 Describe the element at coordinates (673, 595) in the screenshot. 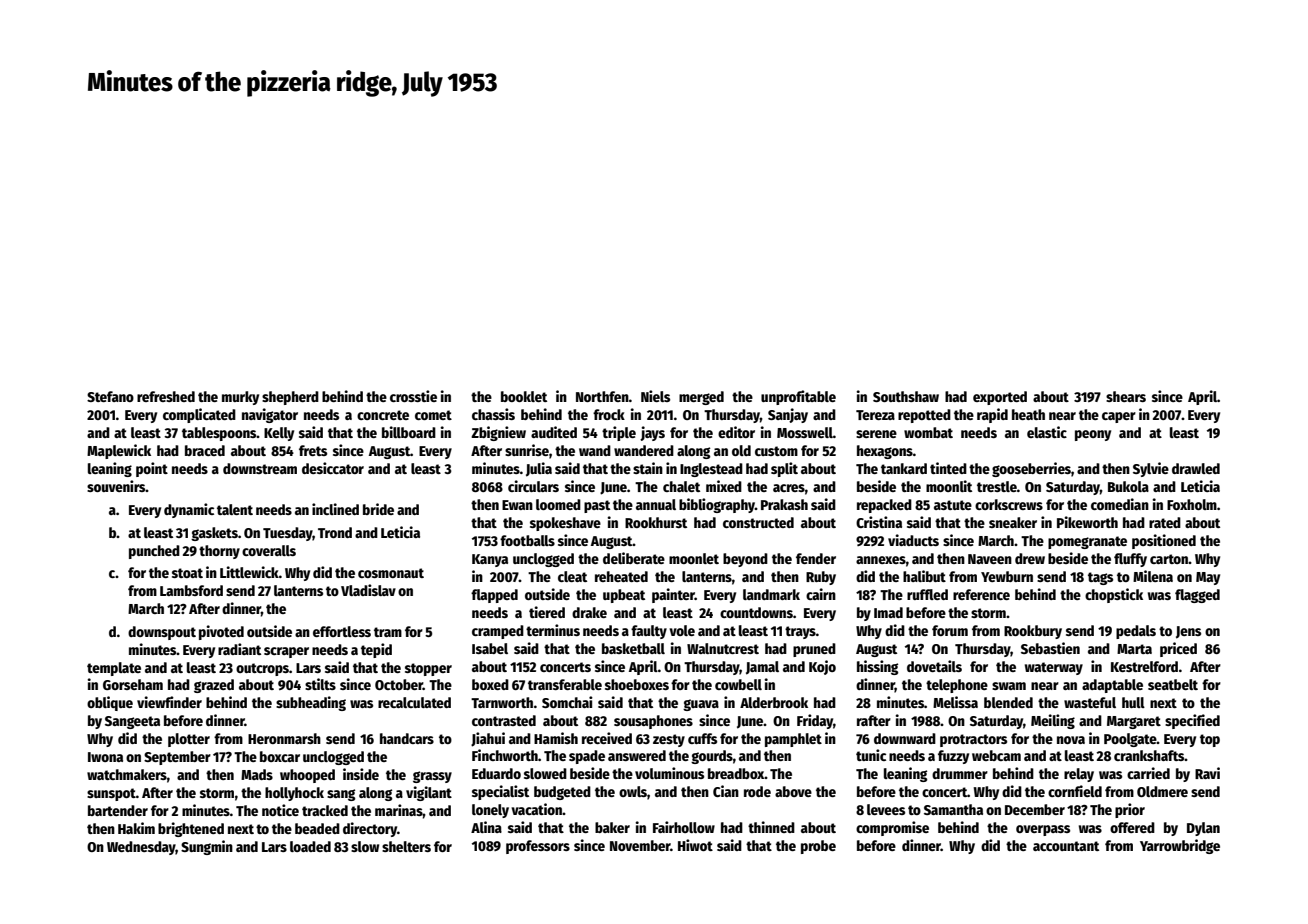

I see `painter` at that location.
